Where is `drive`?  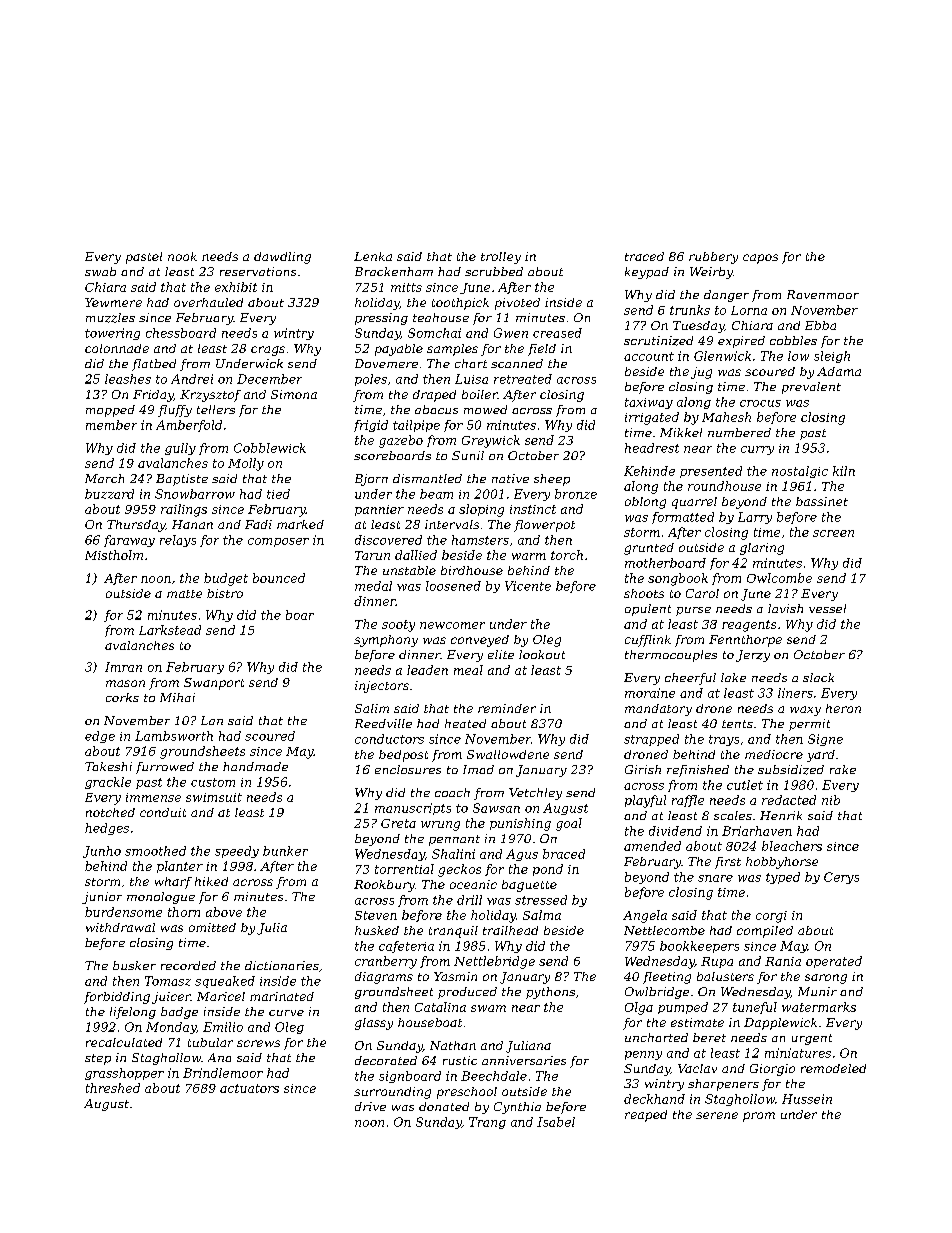
drive is located at coordinates (370, 1106).
